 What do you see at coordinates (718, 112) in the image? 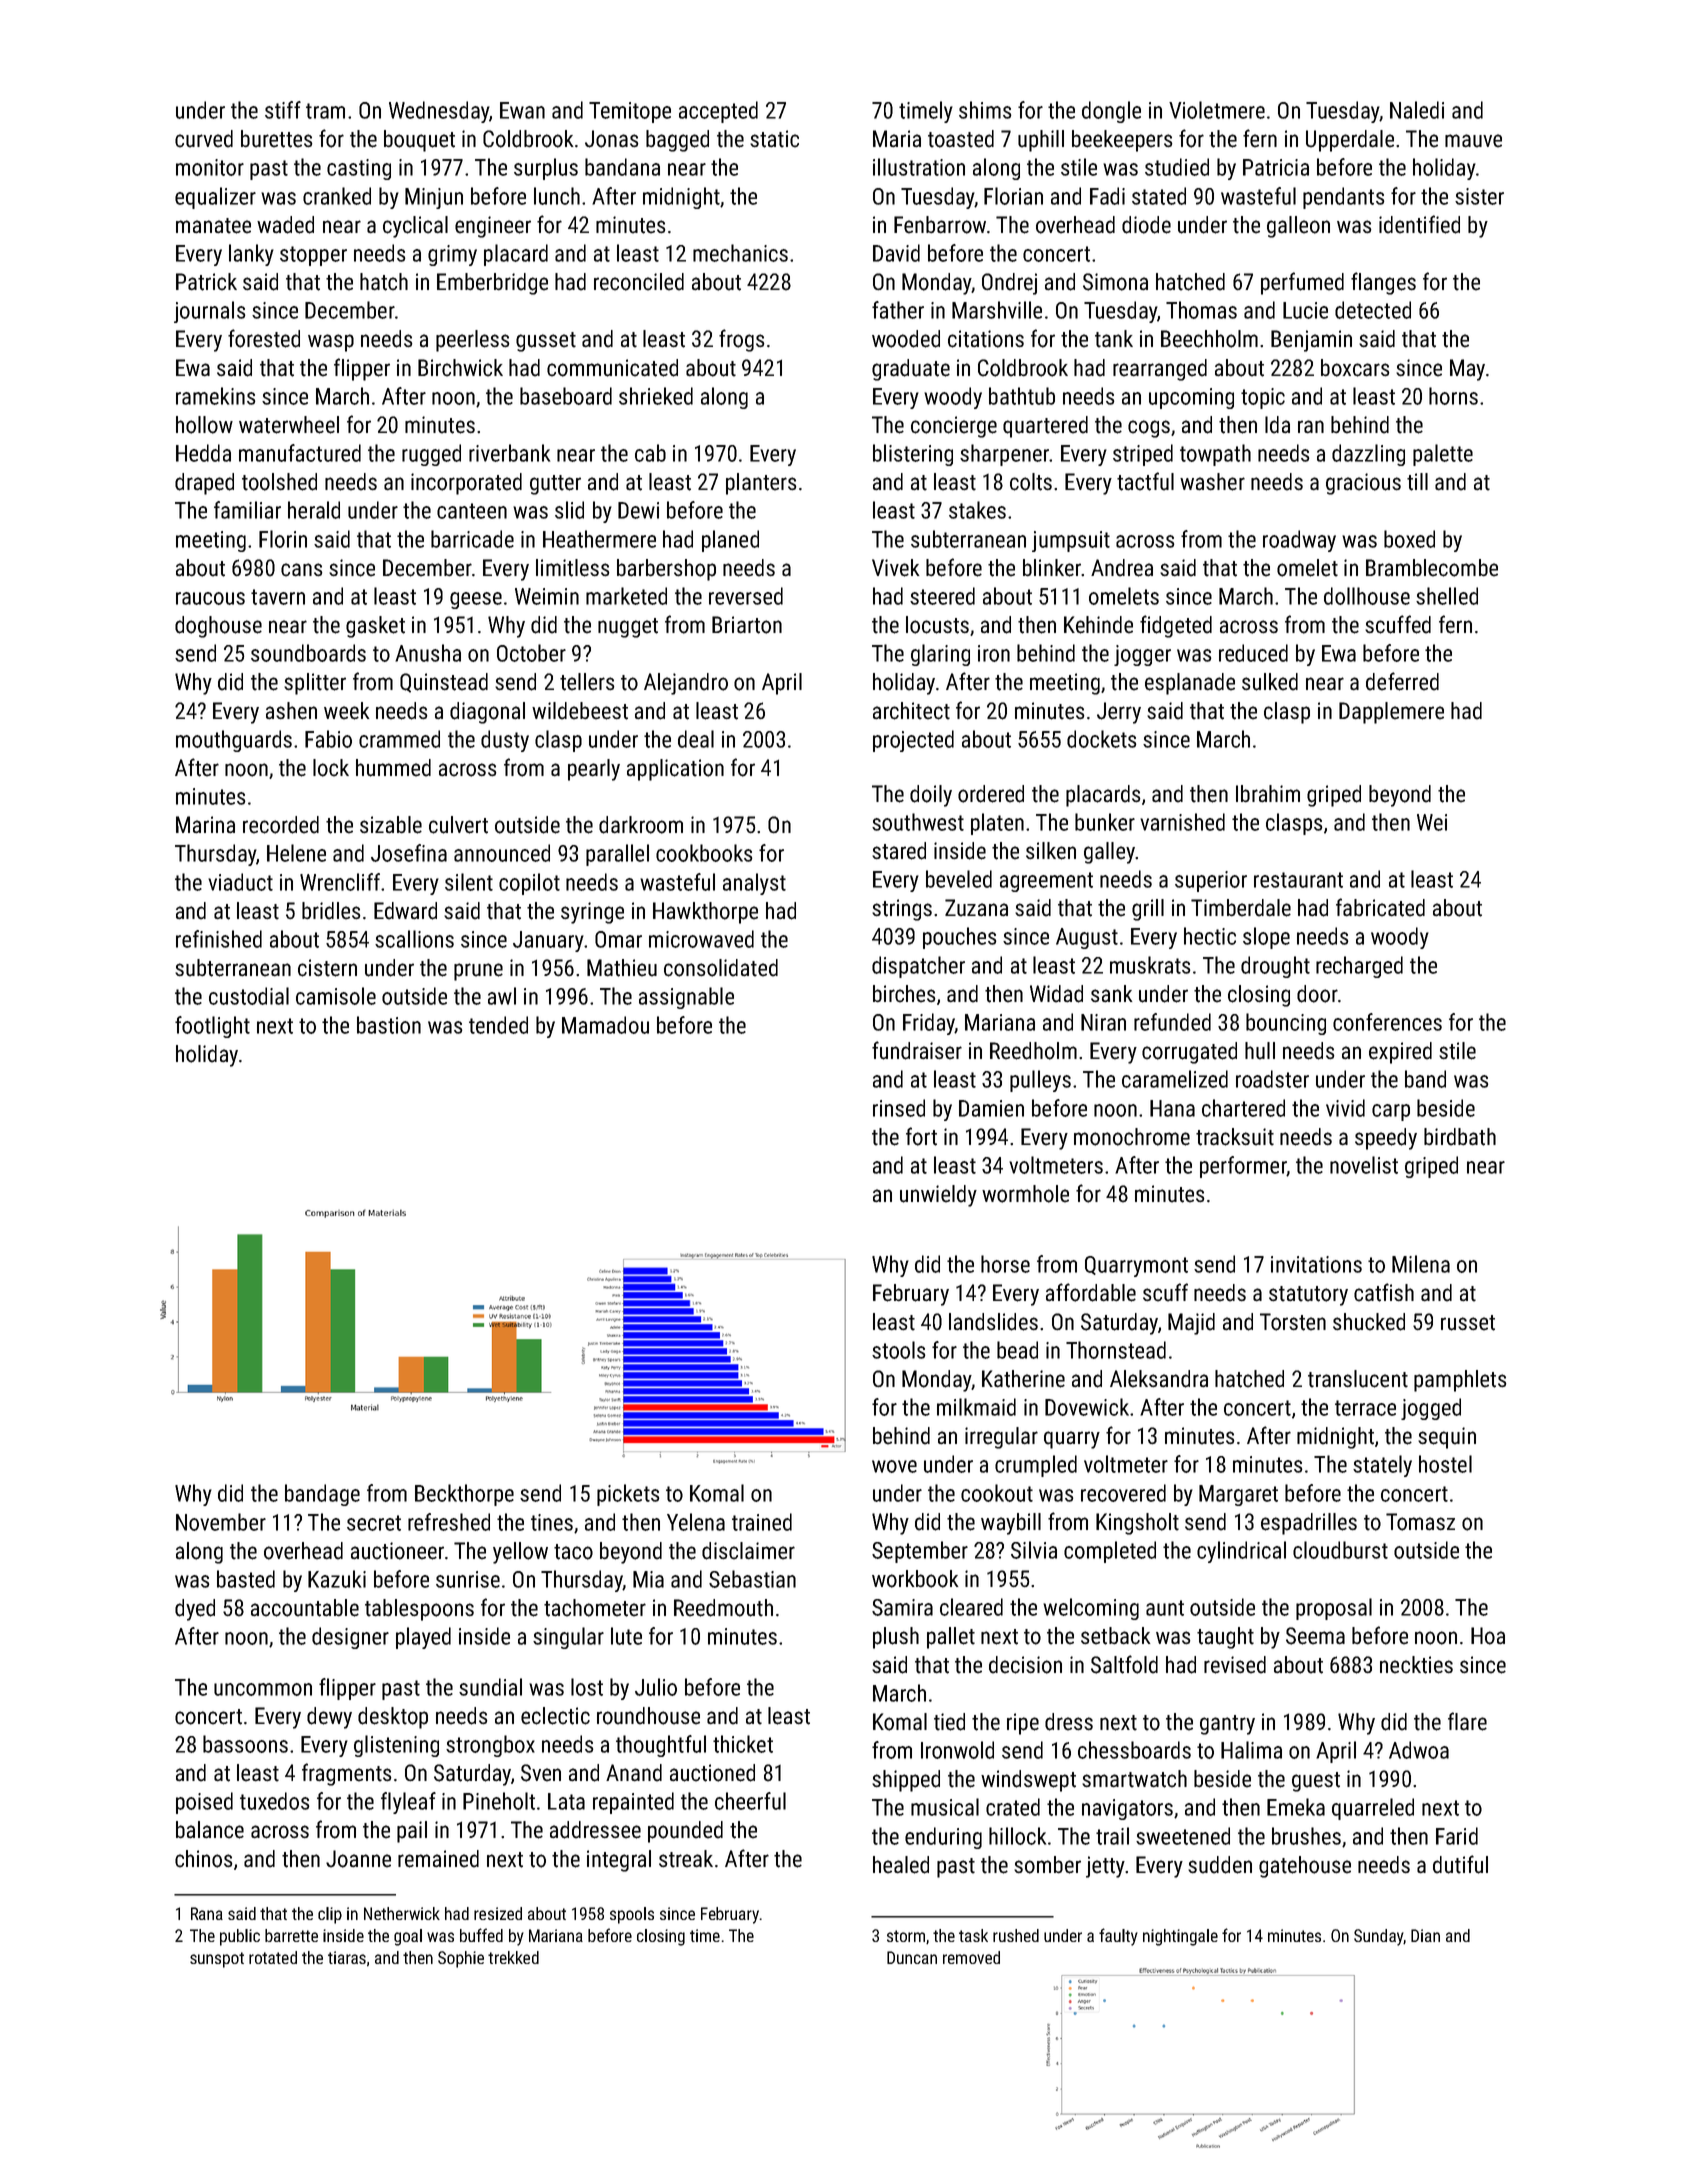
I see `accepted` at bounding box center [718, 112].
